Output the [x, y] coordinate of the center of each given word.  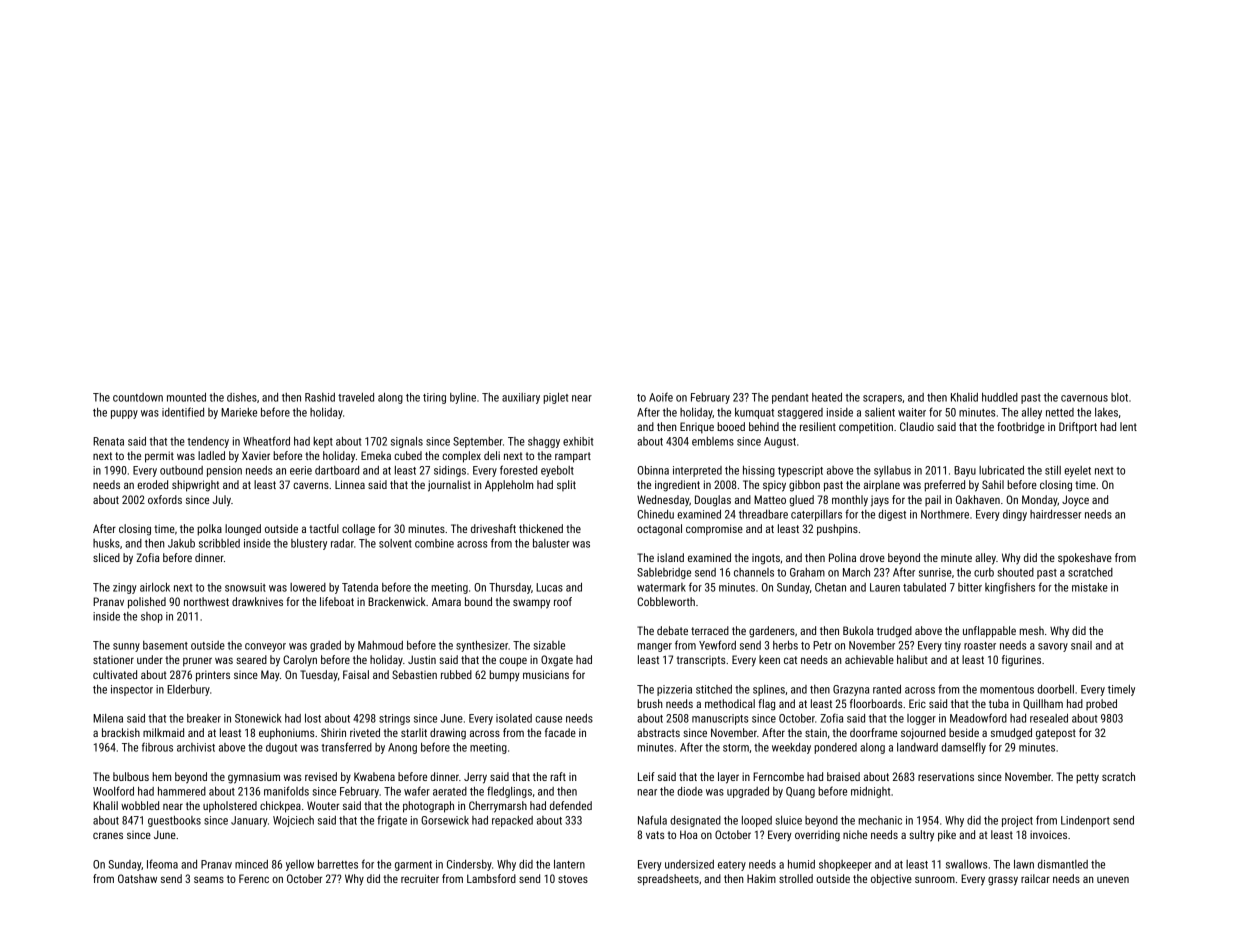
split [566, 485]
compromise [714, 530]
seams [209, 879]
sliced [106, 557]
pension [224, 471]
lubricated [1001, 470]
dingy [1015, 515]
